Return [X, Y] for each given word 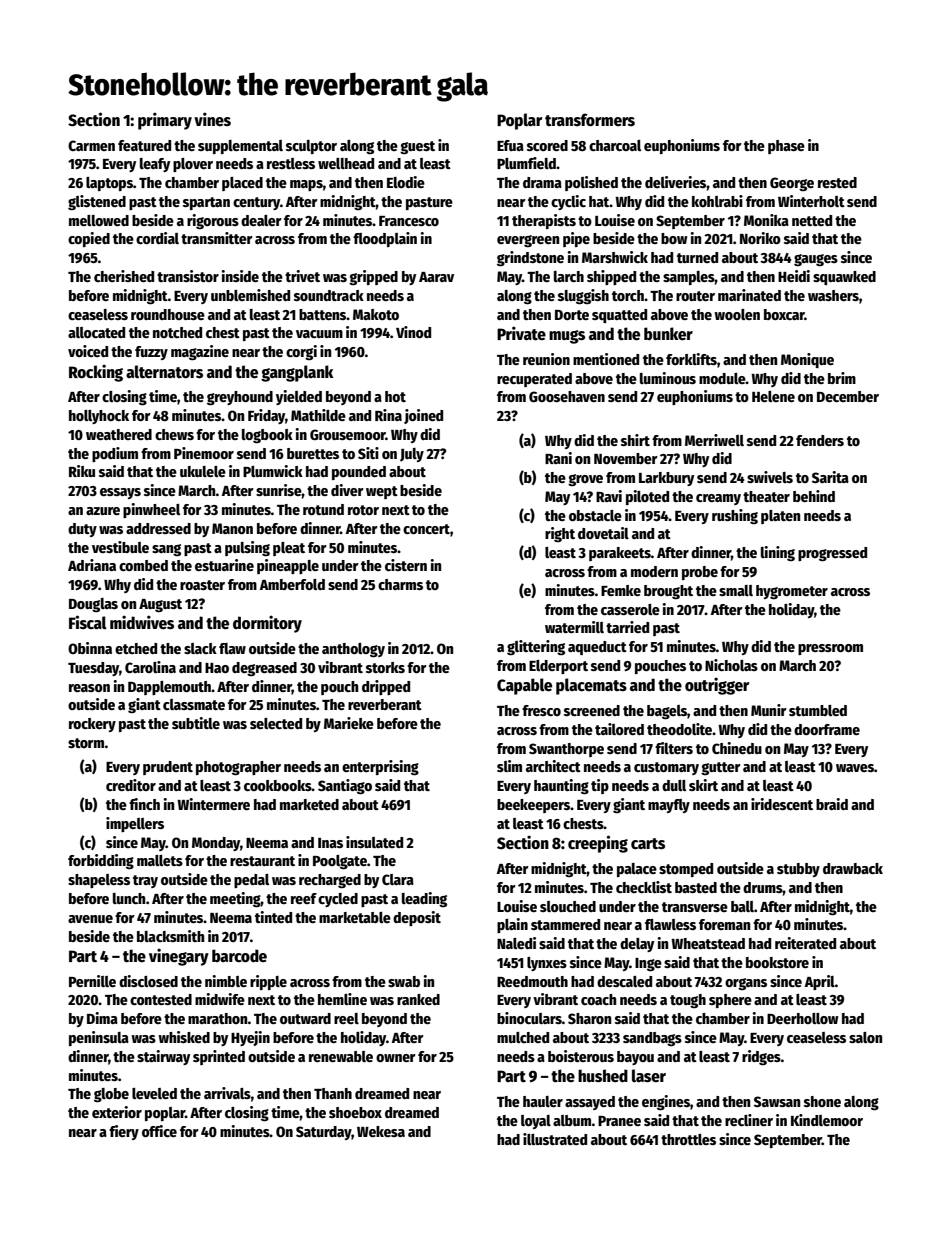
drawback [853, 868]
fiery [124, 1132]
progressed [832, 554]
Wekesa [381, 1131]
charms [400, 584]
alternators [164, 371]
